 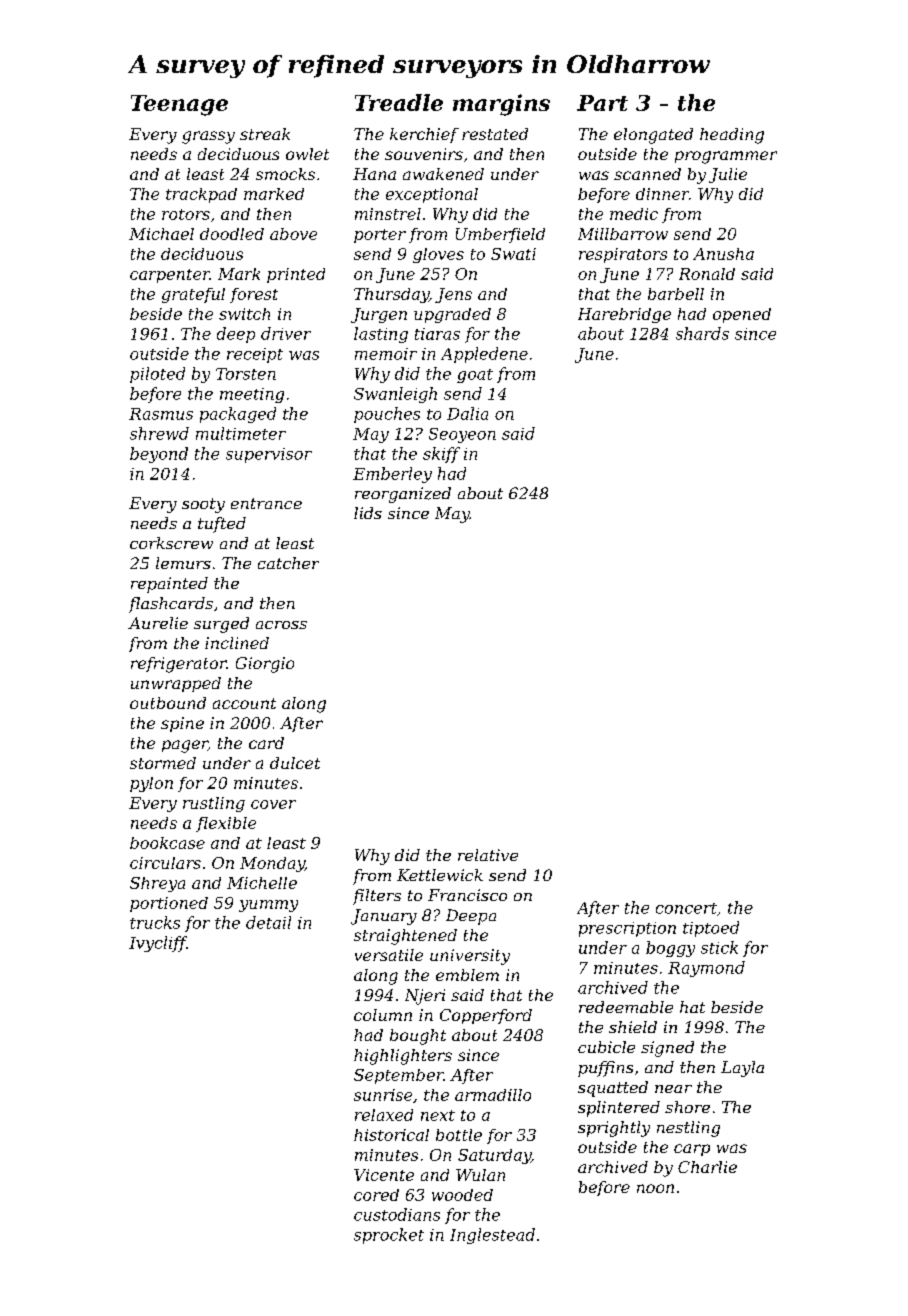 What do you see at coordinates (488, 855) in the screenshot?
I see `relative` at bounding box center [488, 855].
